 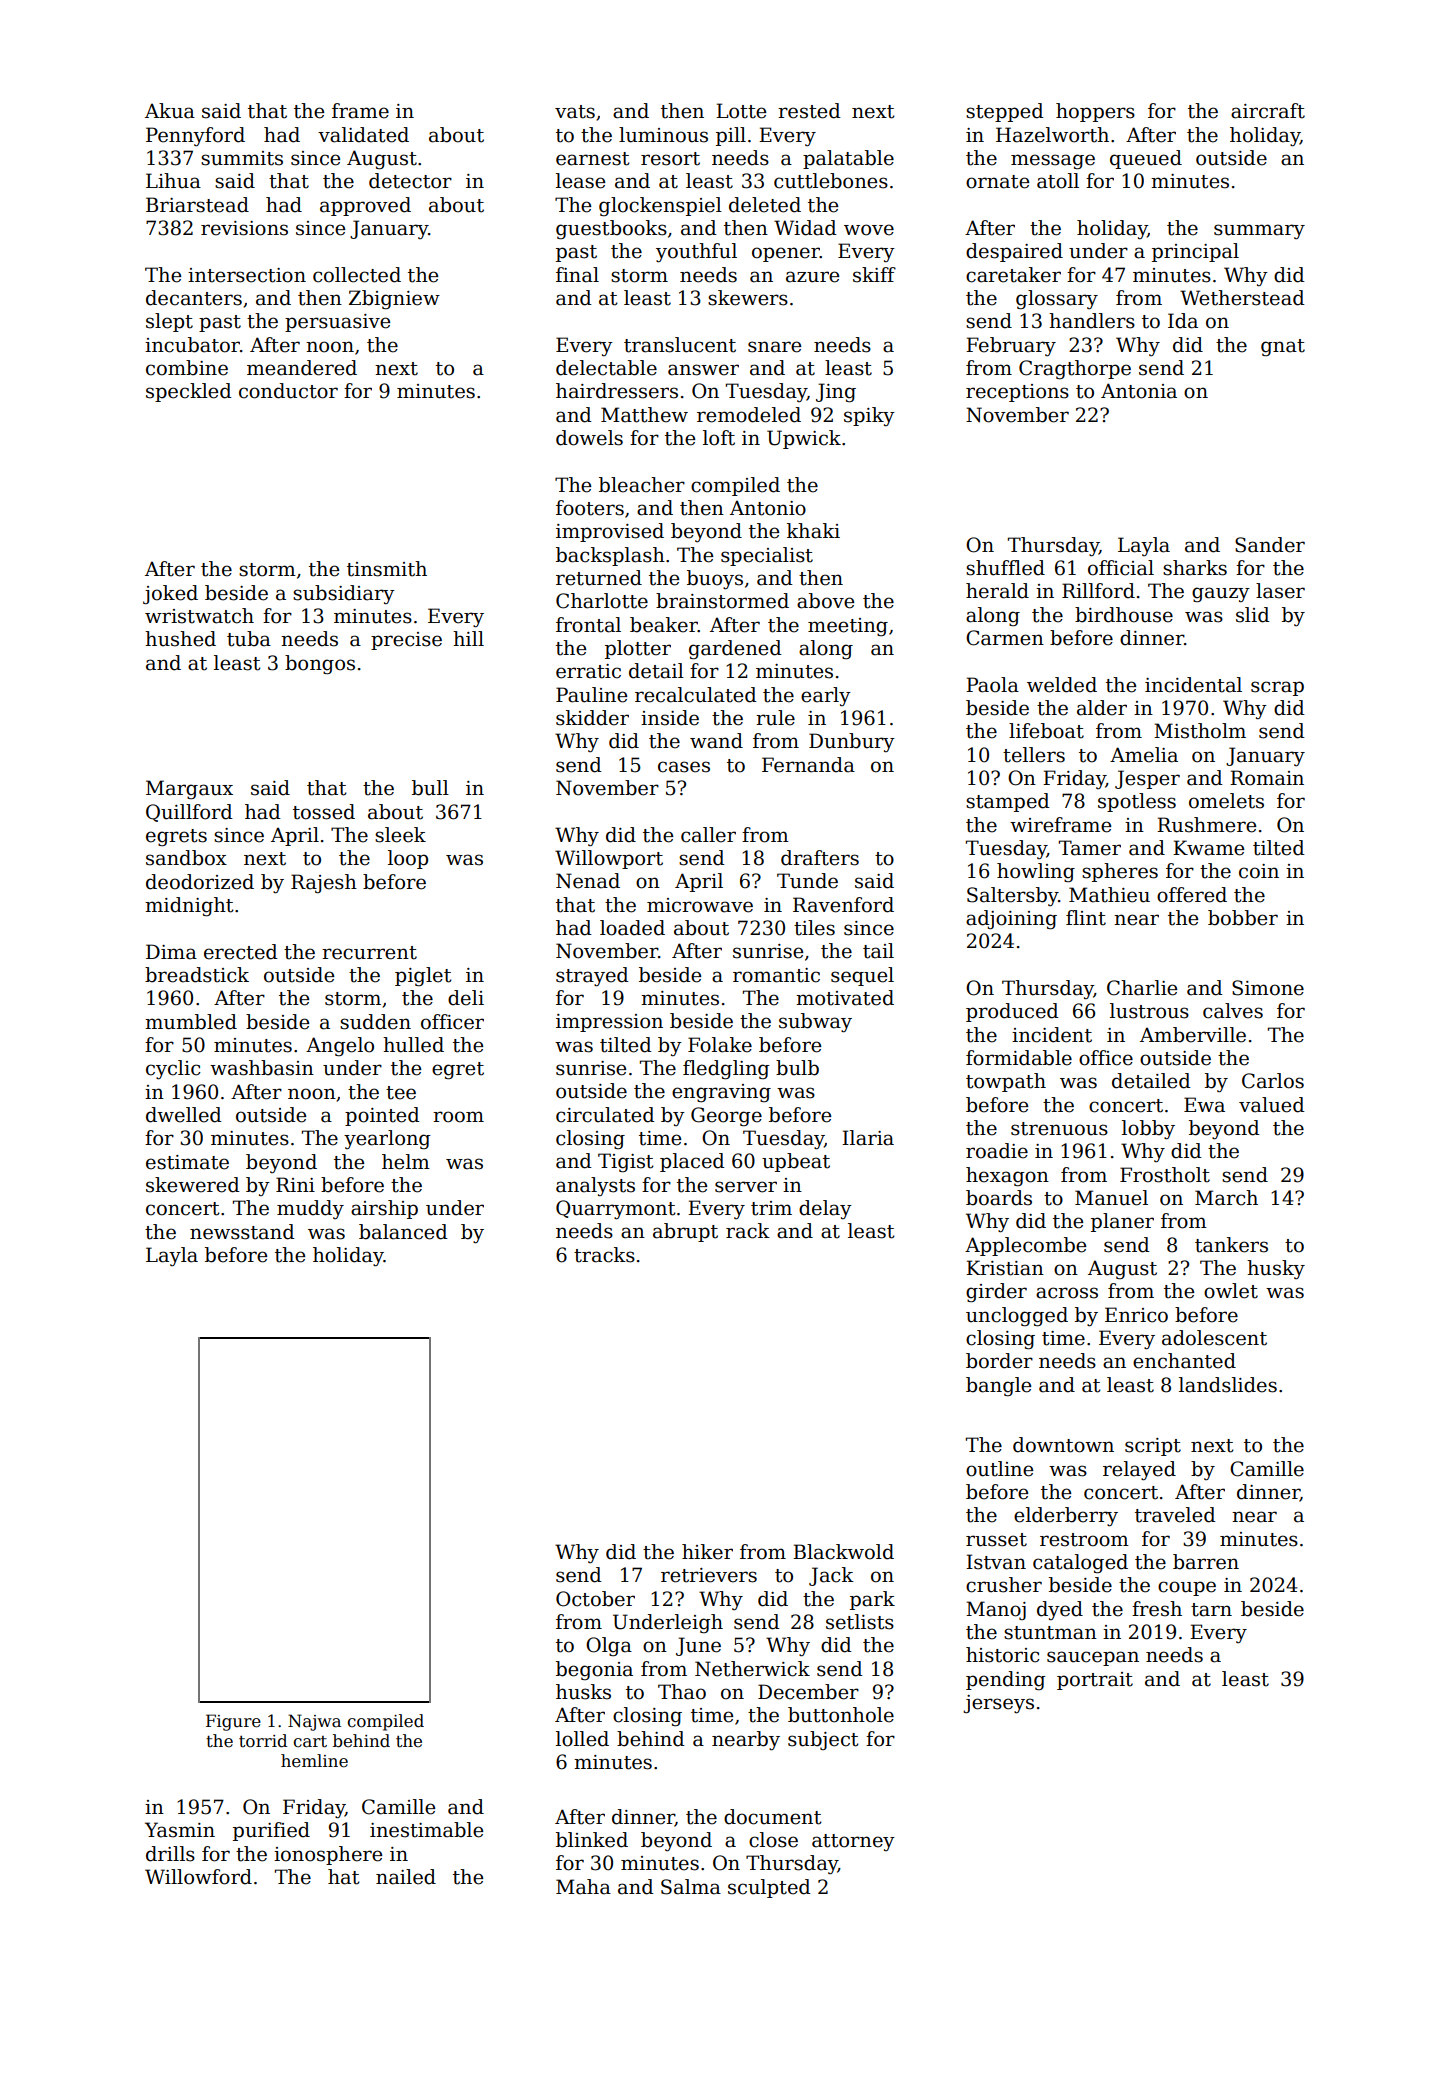 What do you see at coordinates (1059, 1129) in the document?
I see `strenuous` at bounding box center [1059, 1129].
